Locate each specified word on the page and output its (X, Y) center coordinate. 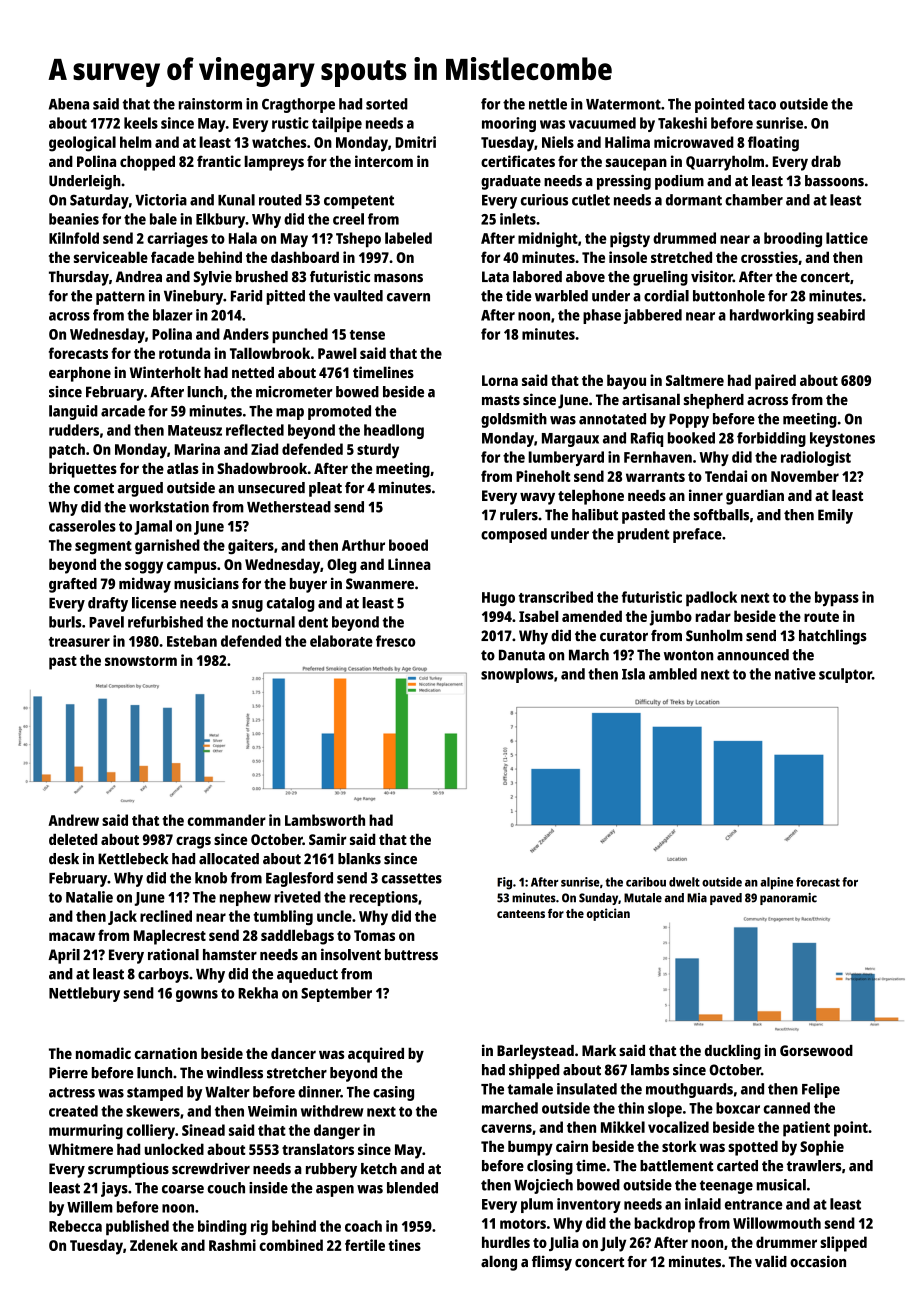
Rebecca (75, 1226)
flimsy (552, 1263)
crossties (769, 257)
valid (771, 1261)
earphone (80, 374)
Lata (495, 276)
